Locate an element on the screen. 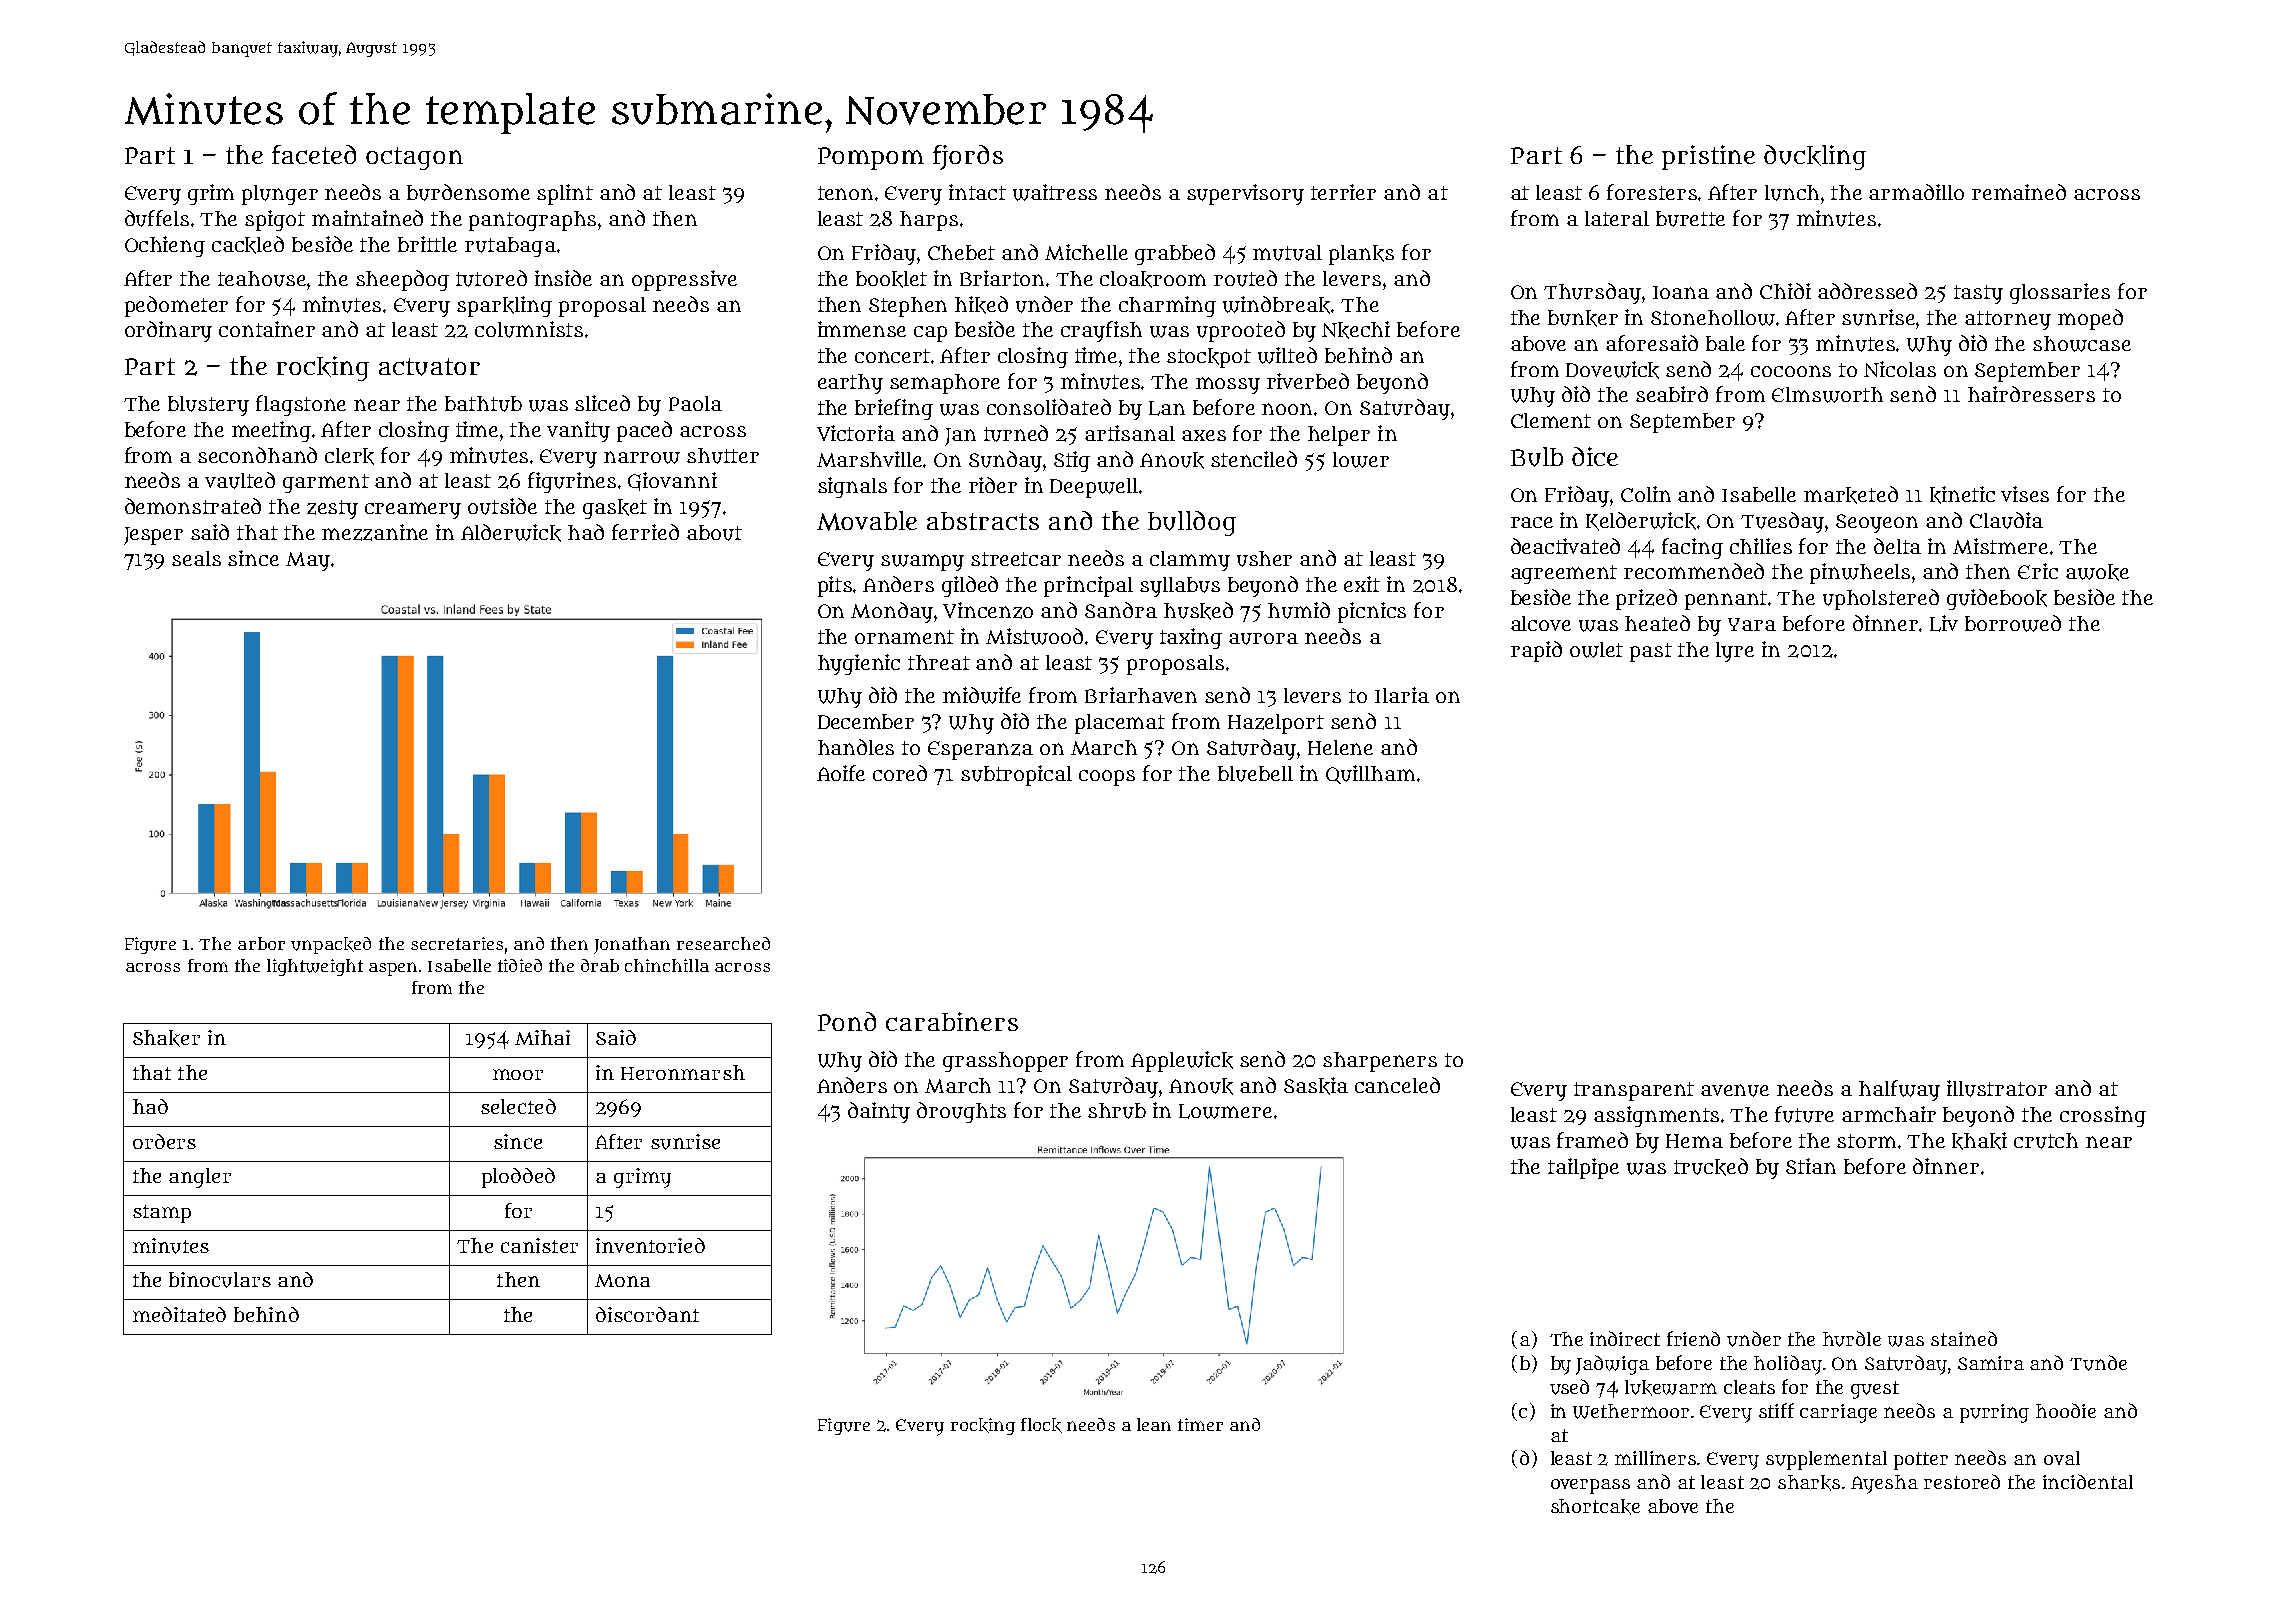  meditated is located at coordinates (179, 1314).
